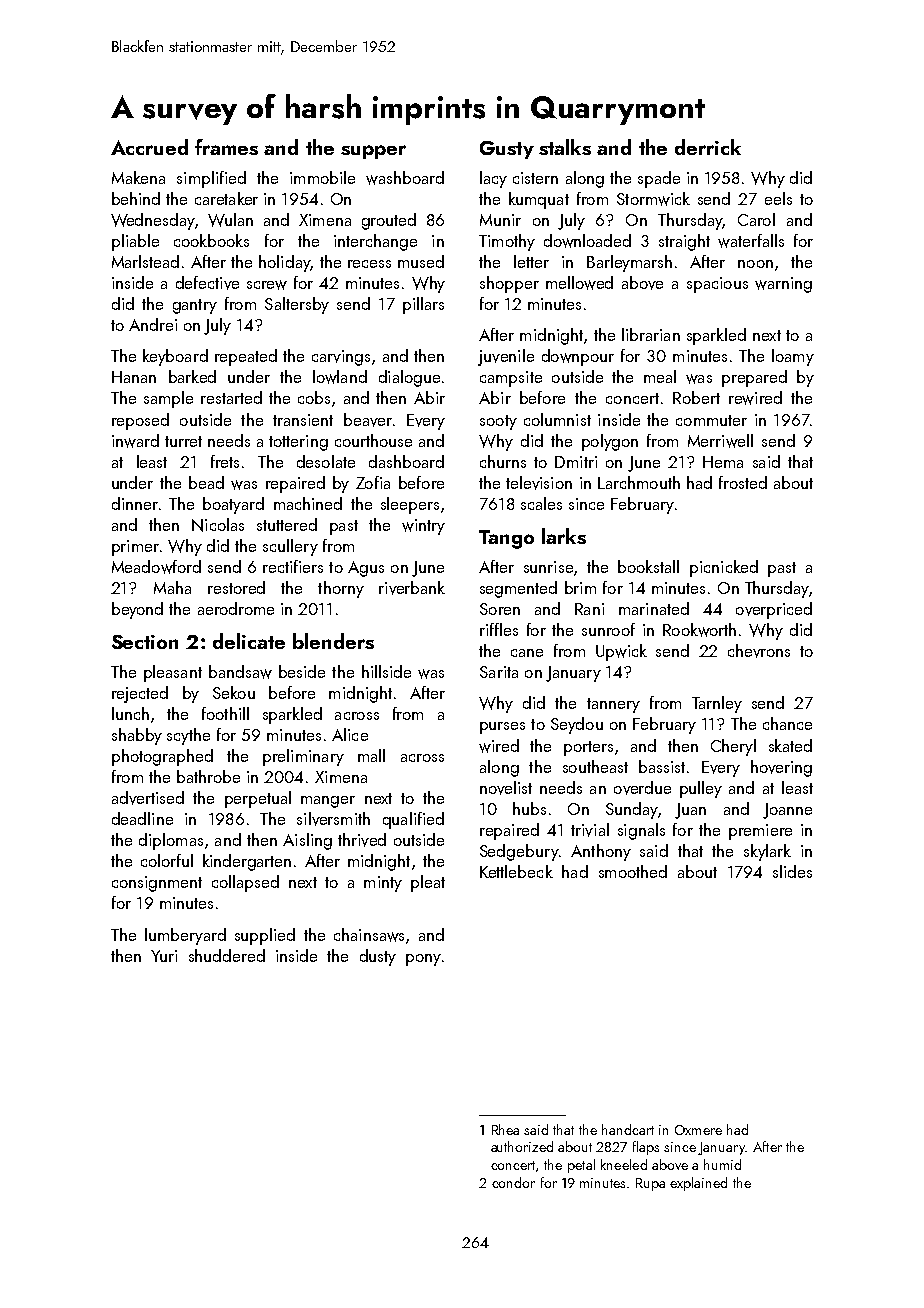 Image resolution: width=924 pixels, height=1308 pixels. I want to click on dialogue, so click(409, 378).
